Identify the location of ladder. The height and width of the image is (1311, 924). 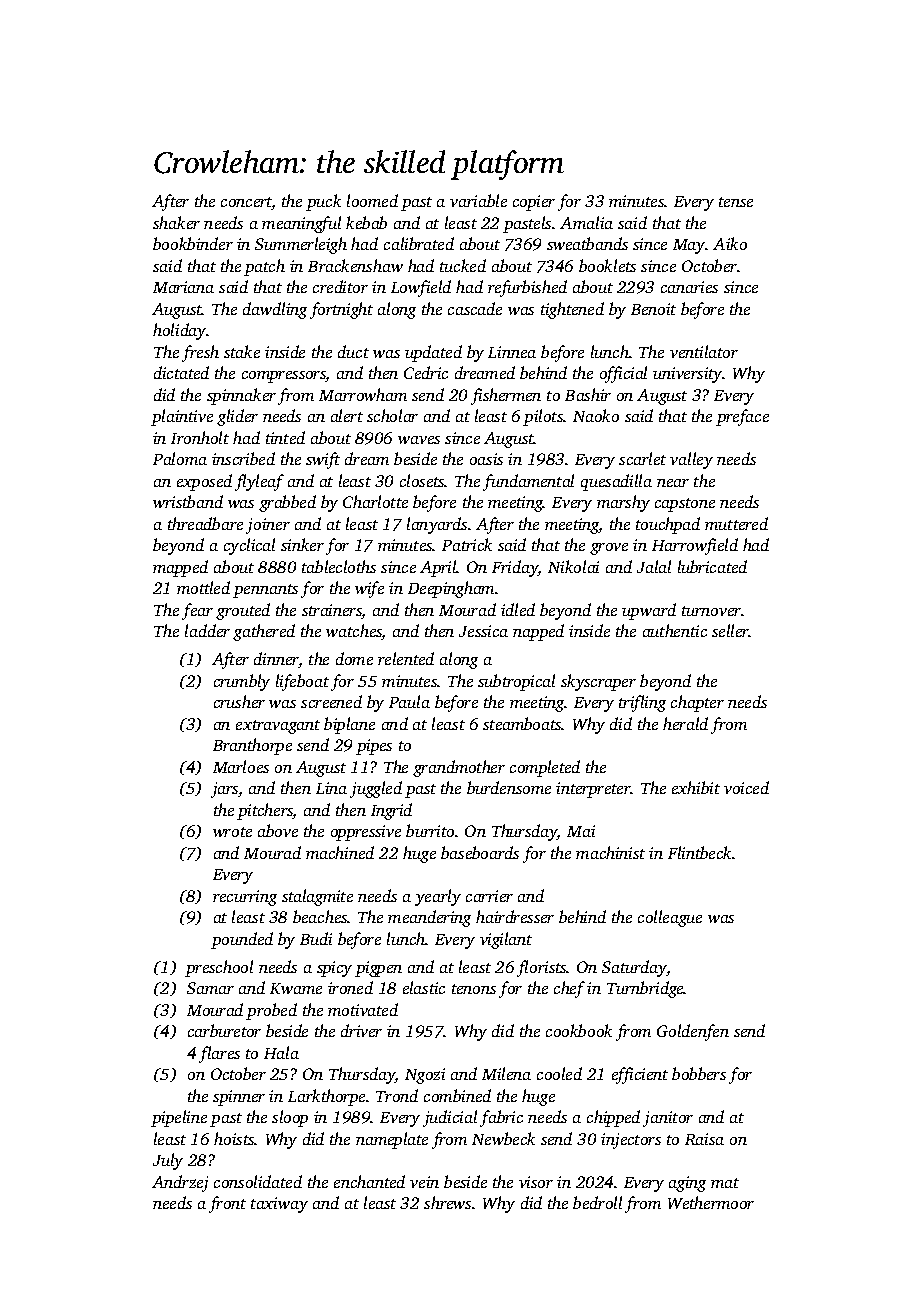
(207, 630).
